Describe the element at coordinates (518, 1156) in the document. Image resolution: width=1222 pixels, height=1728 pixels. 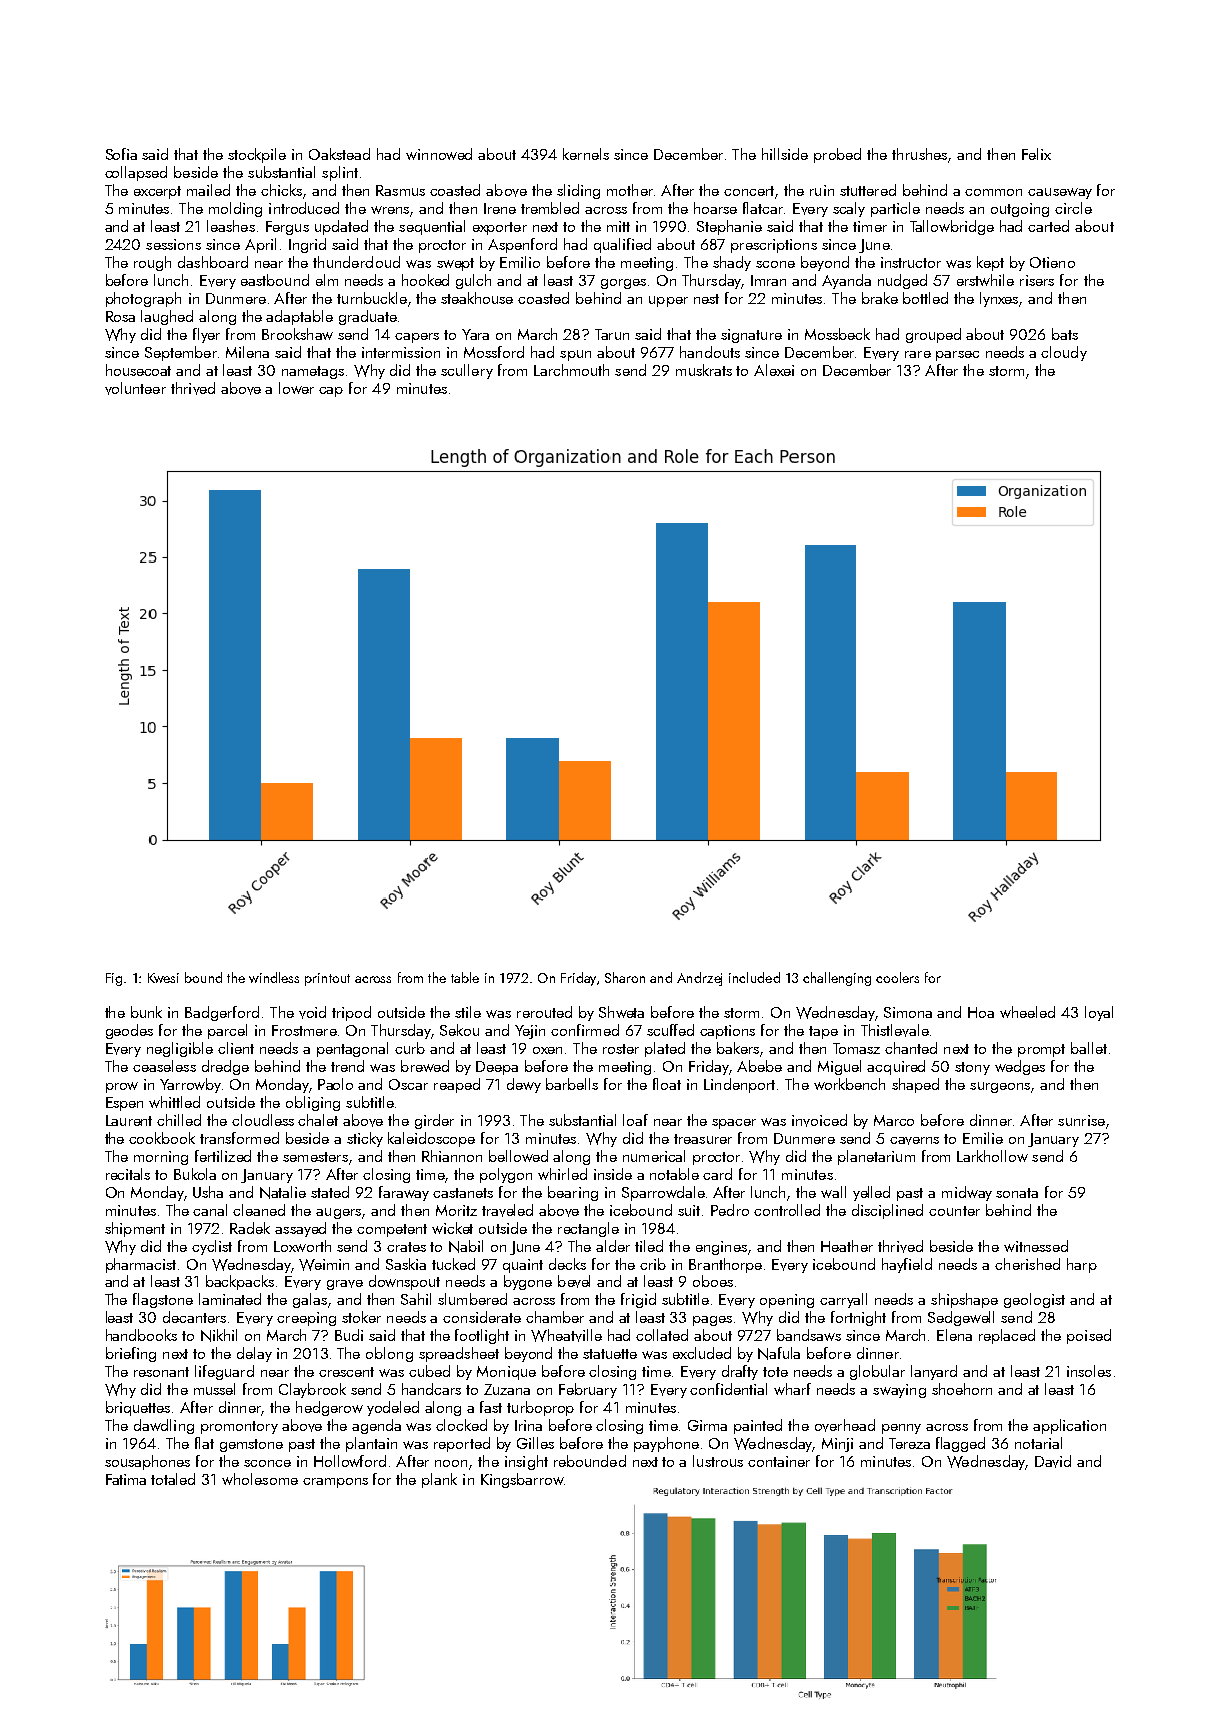
I see `bellowed` at that location.
